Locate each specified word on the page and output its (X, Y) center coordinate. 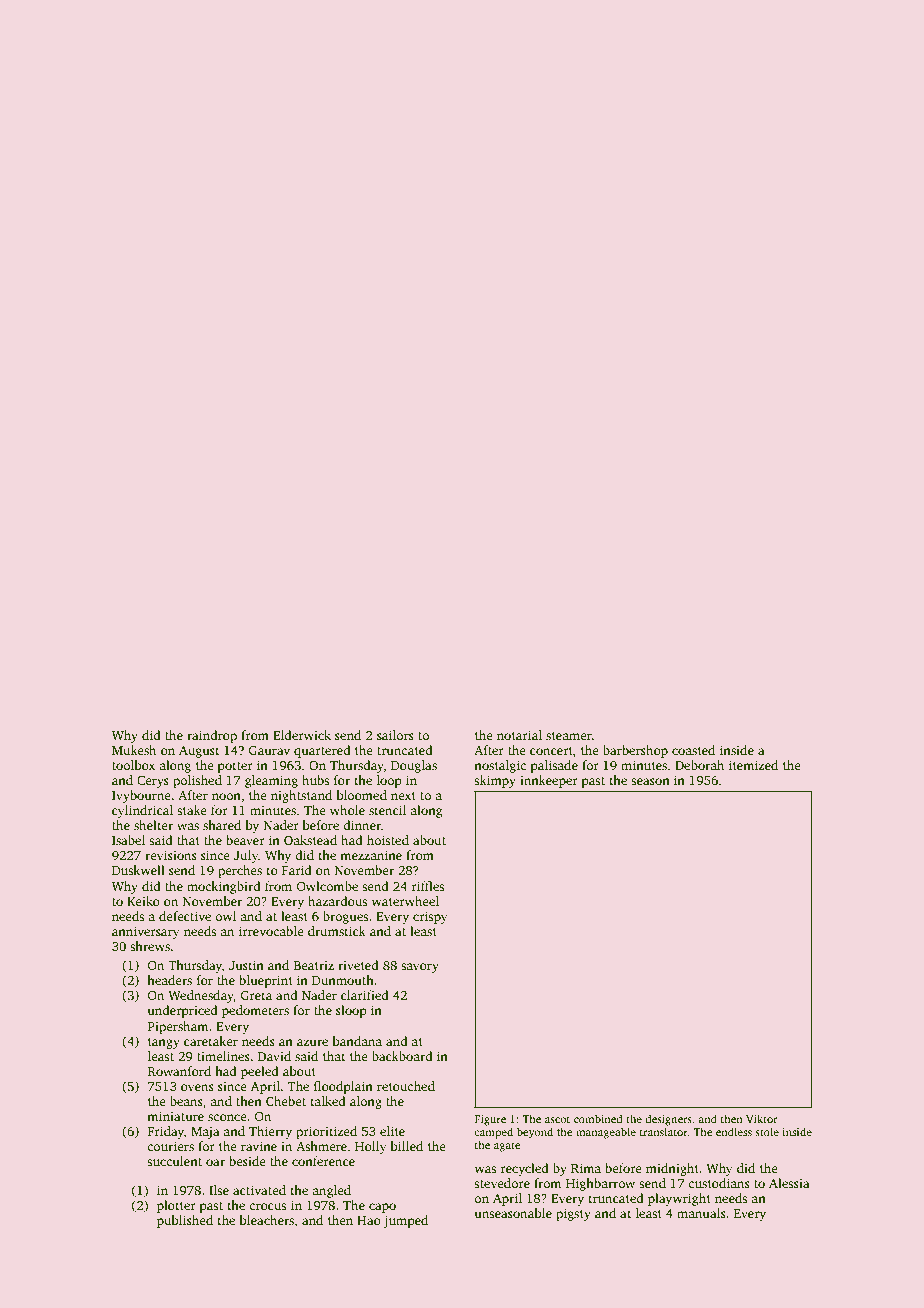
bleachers (267, 1220)
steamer (569, 736)
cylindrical (142, 811)
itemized (753, 765)
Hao (369, 1220)
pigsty (573, 1214)
